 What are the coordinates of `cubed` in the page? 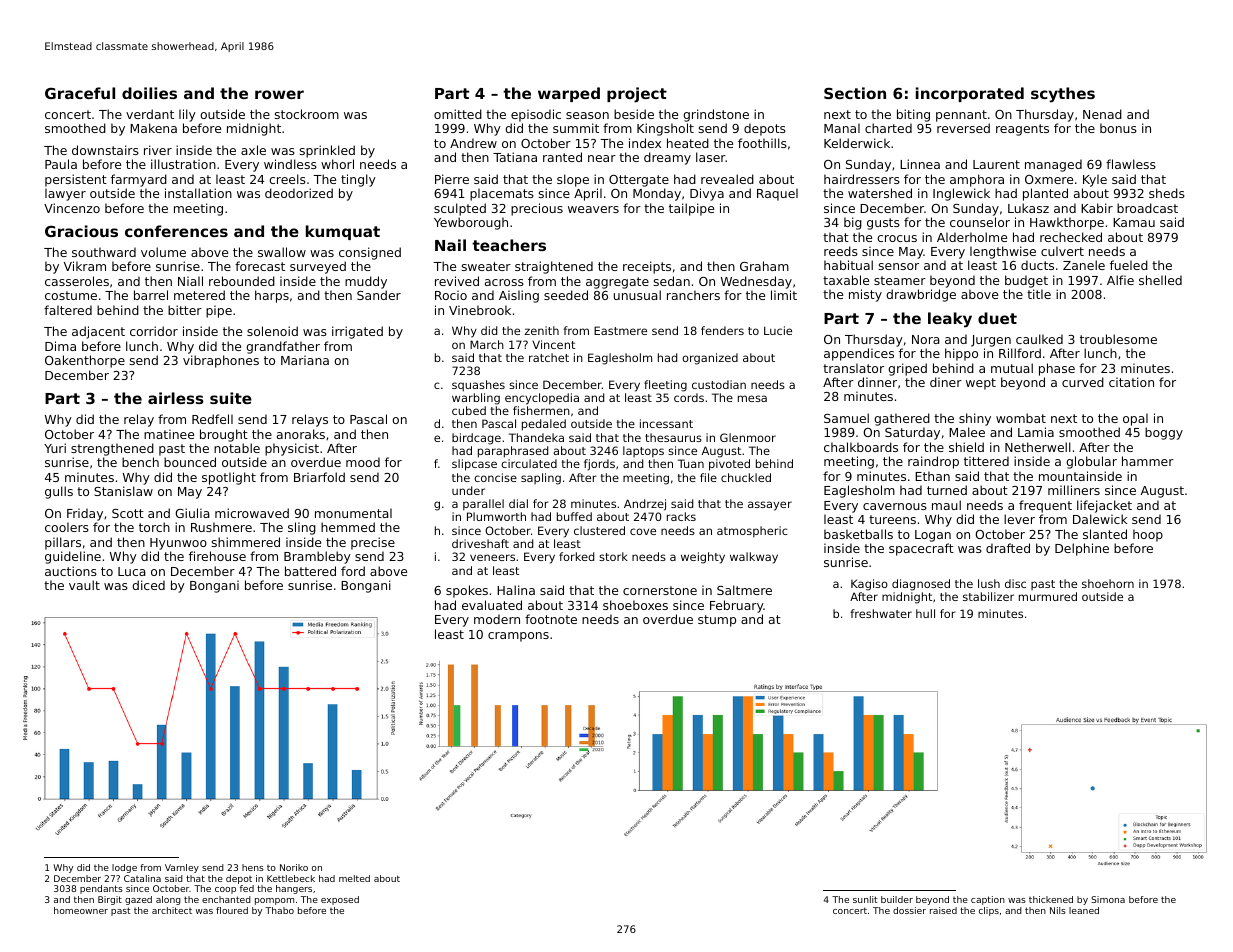 It's located at (469, 410).
